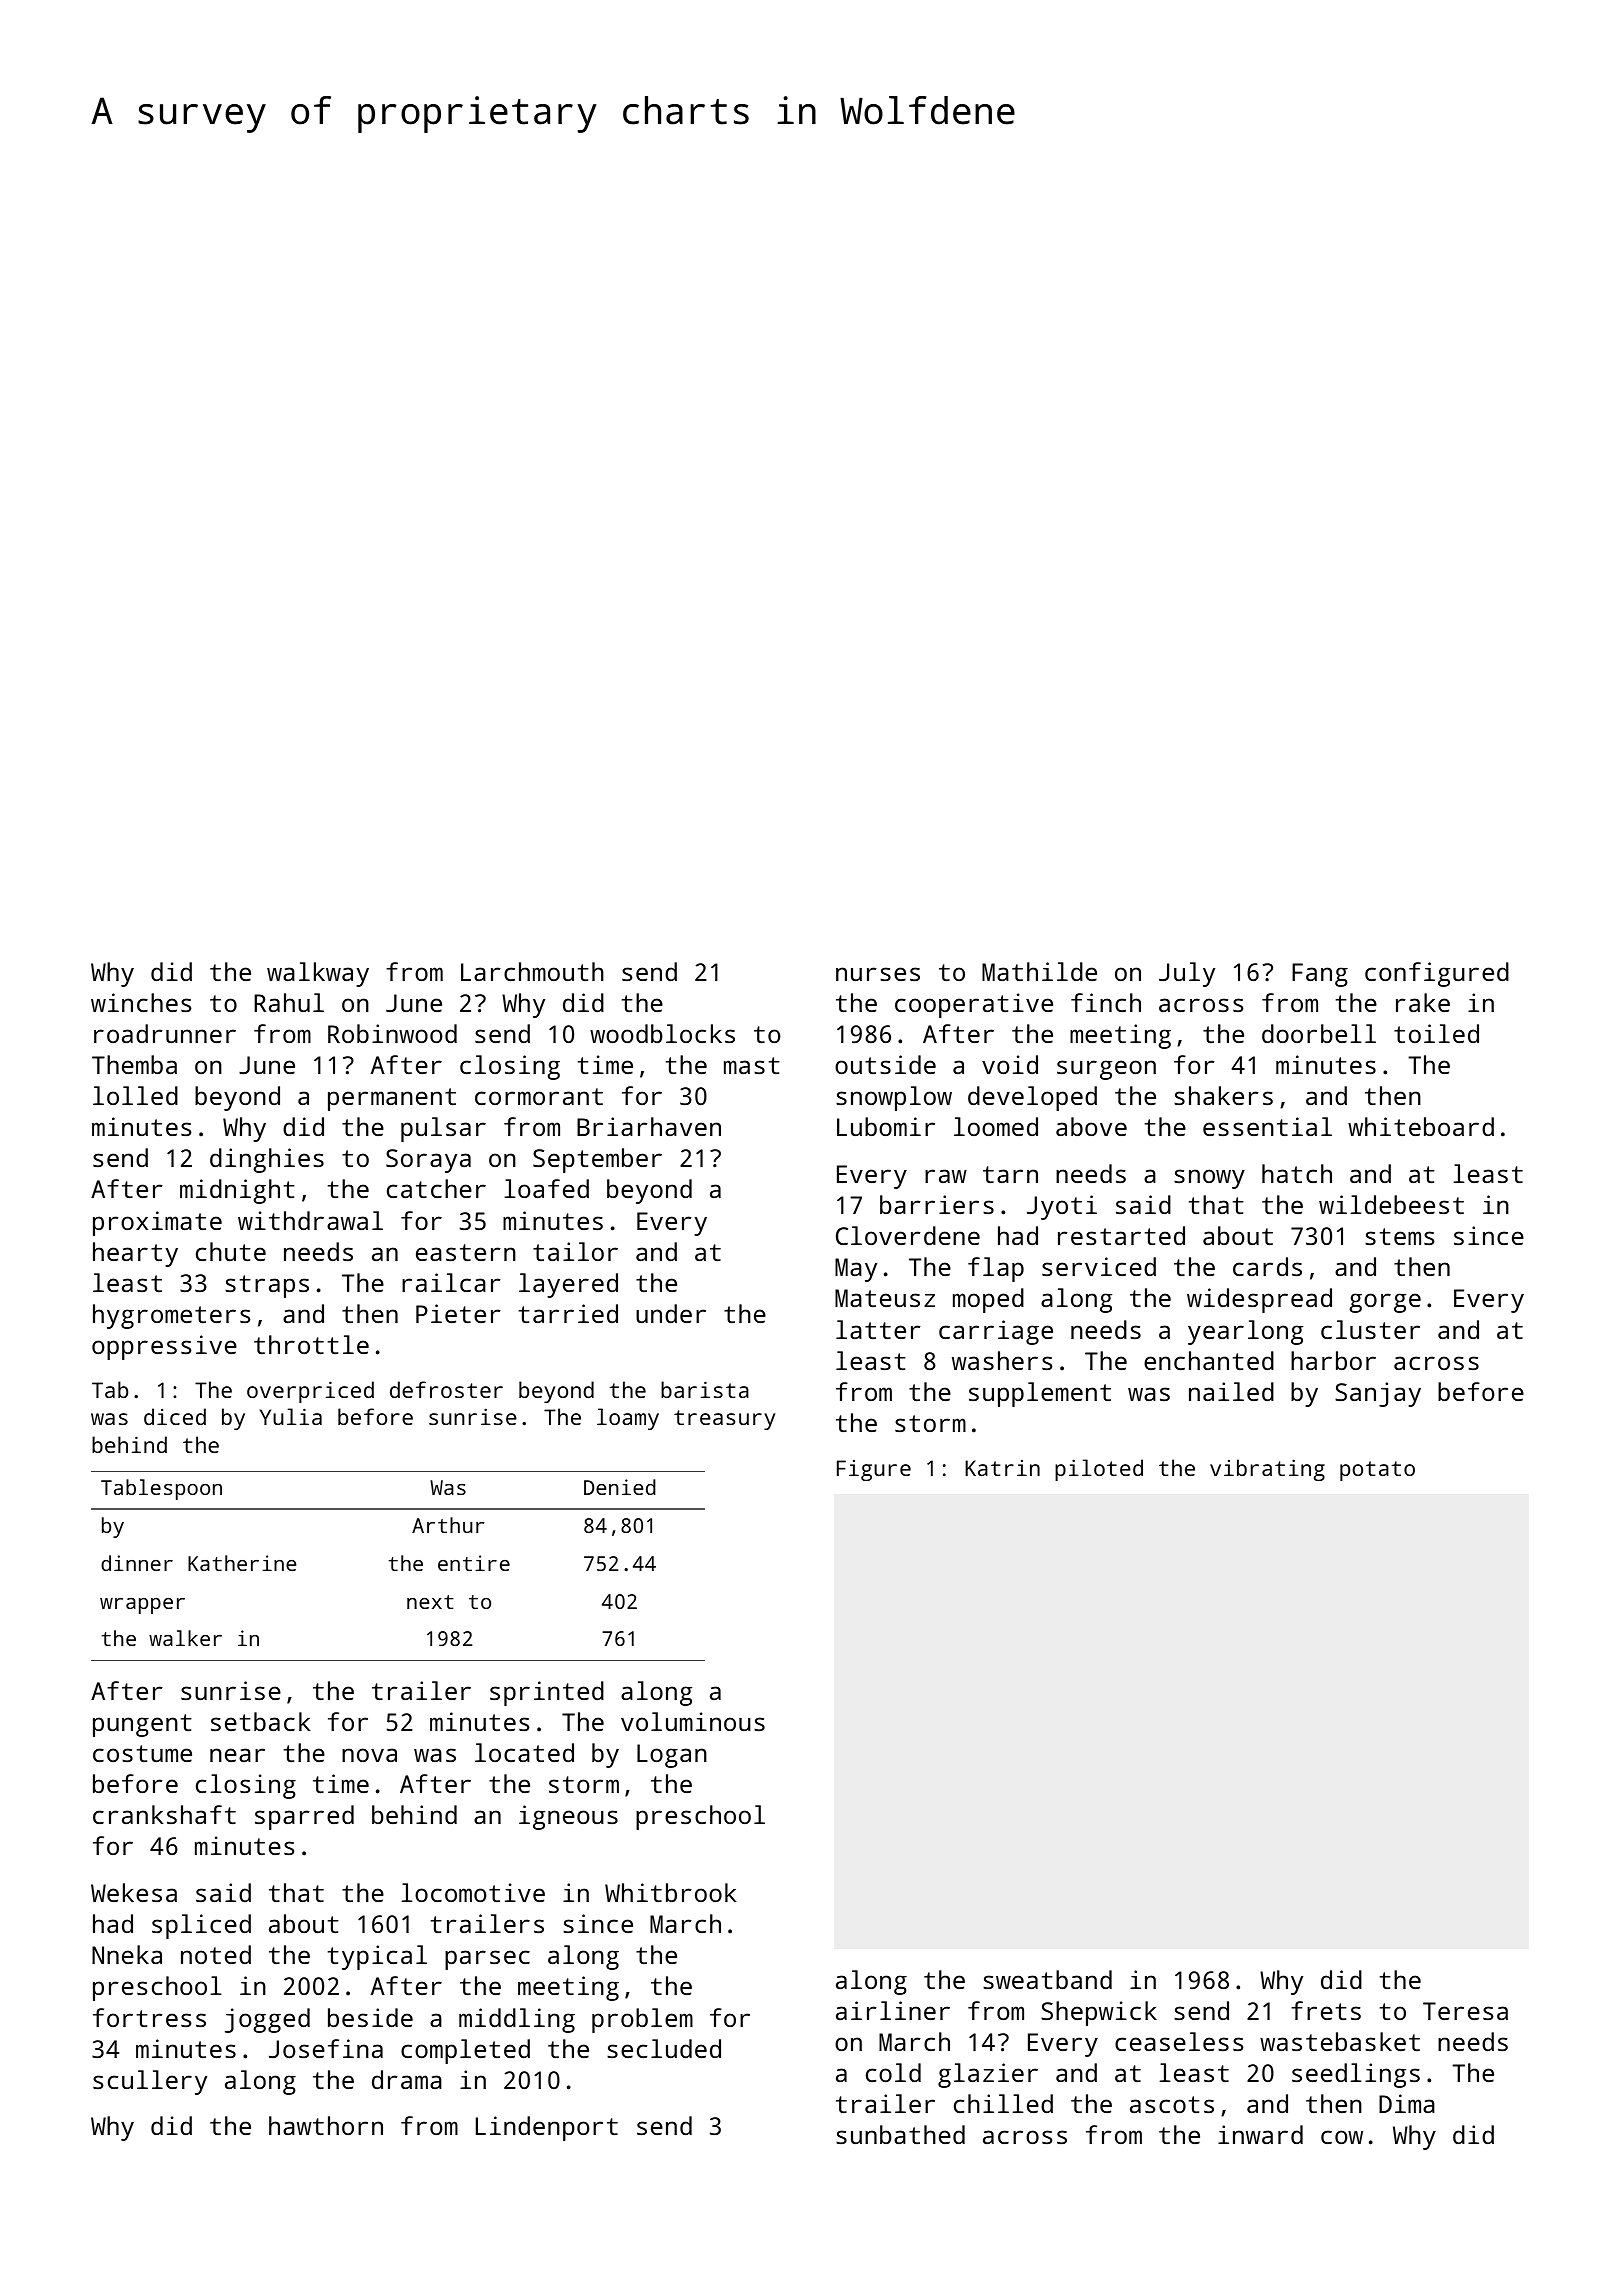  Describe the element at coordinates (693, 1721) in the image. I see `voluminous` at that location.
